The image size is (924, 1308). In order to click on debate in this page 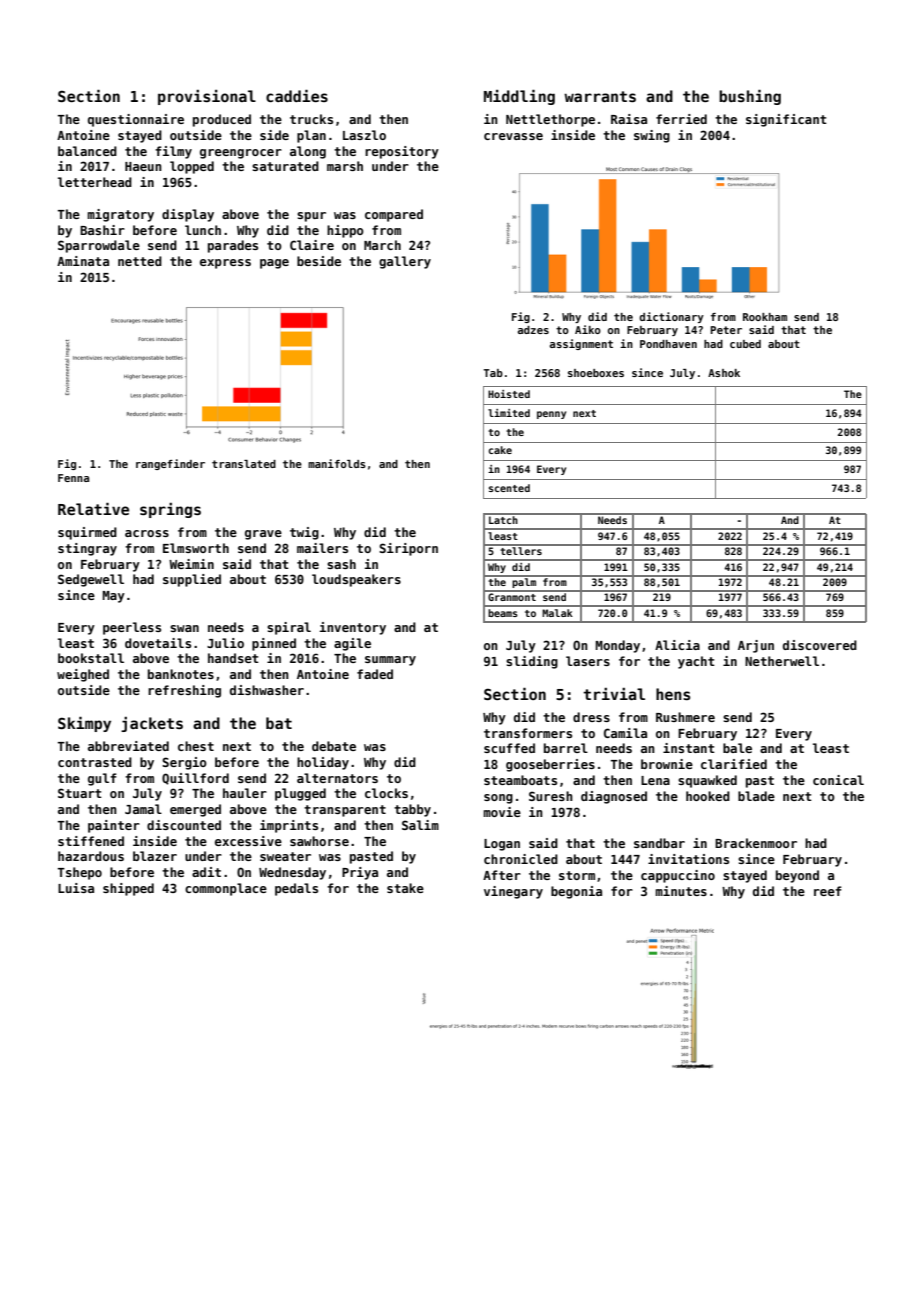, I will do `click(334, 746)`.
